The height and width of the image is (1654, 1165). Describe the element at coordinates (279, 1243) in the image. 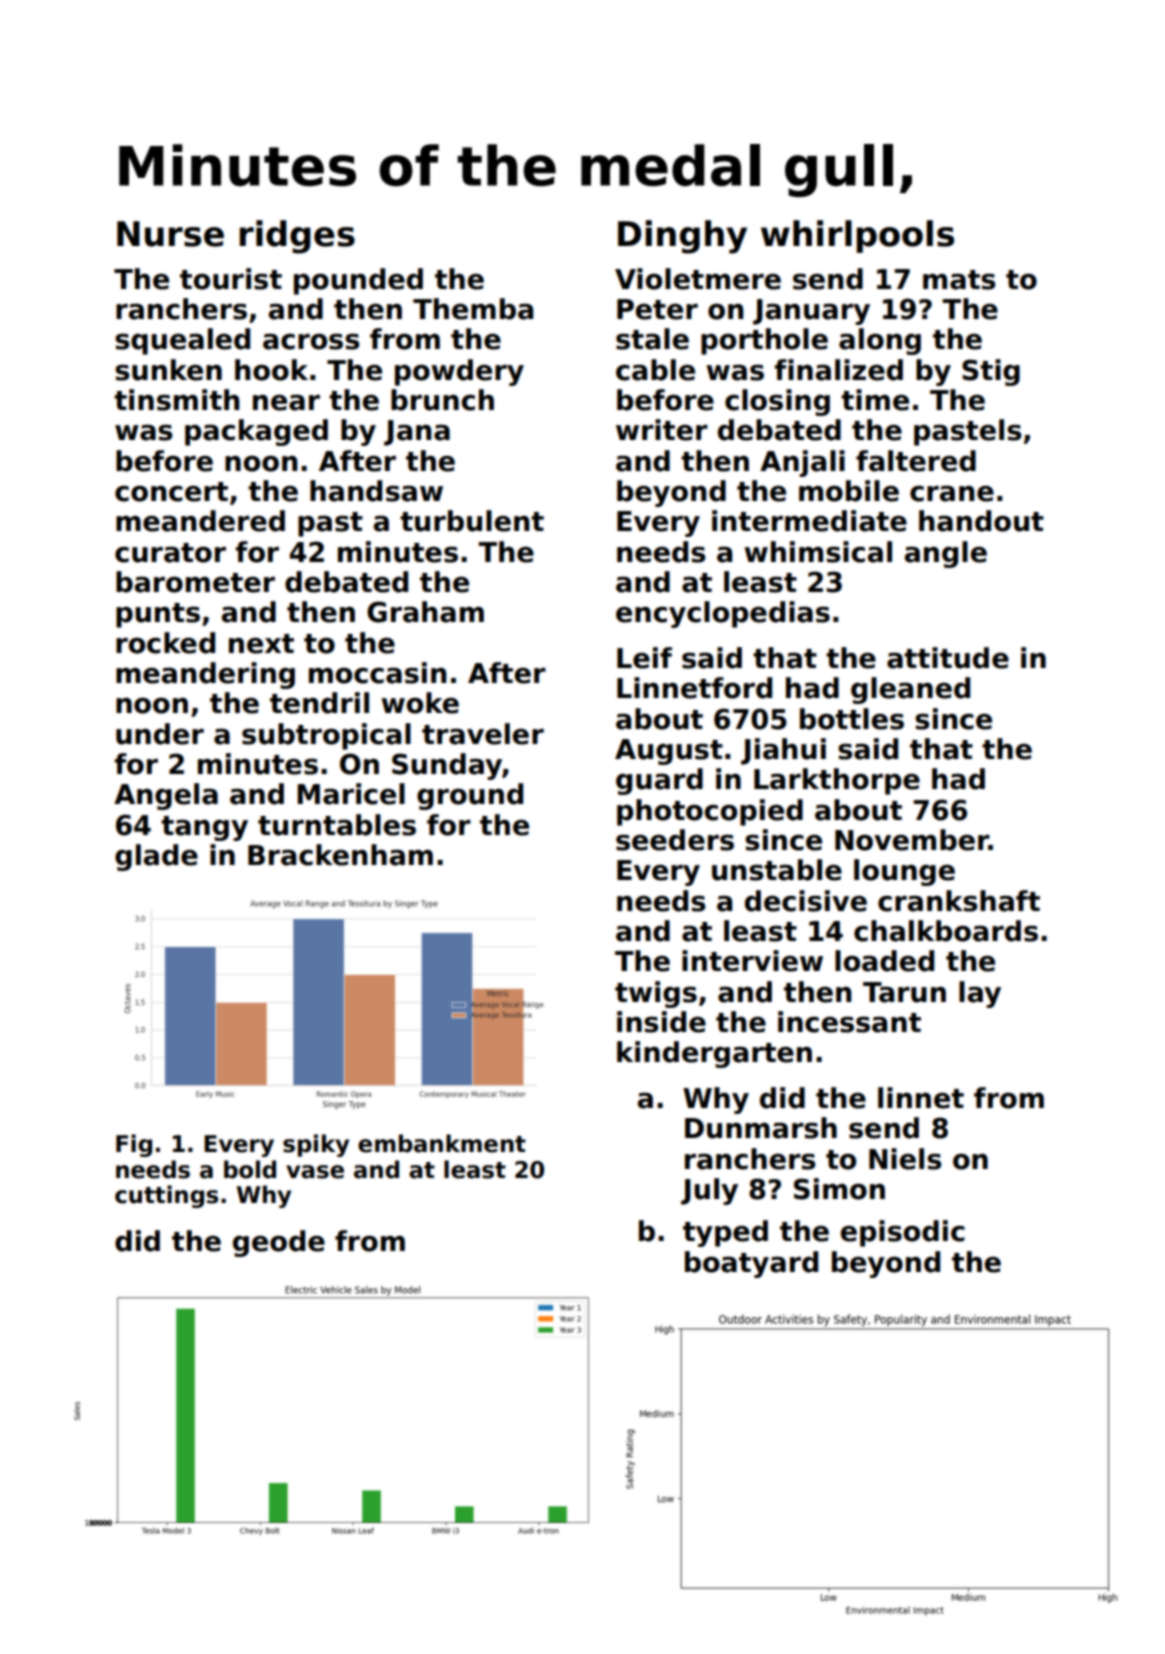

I see `geode` at that location.
